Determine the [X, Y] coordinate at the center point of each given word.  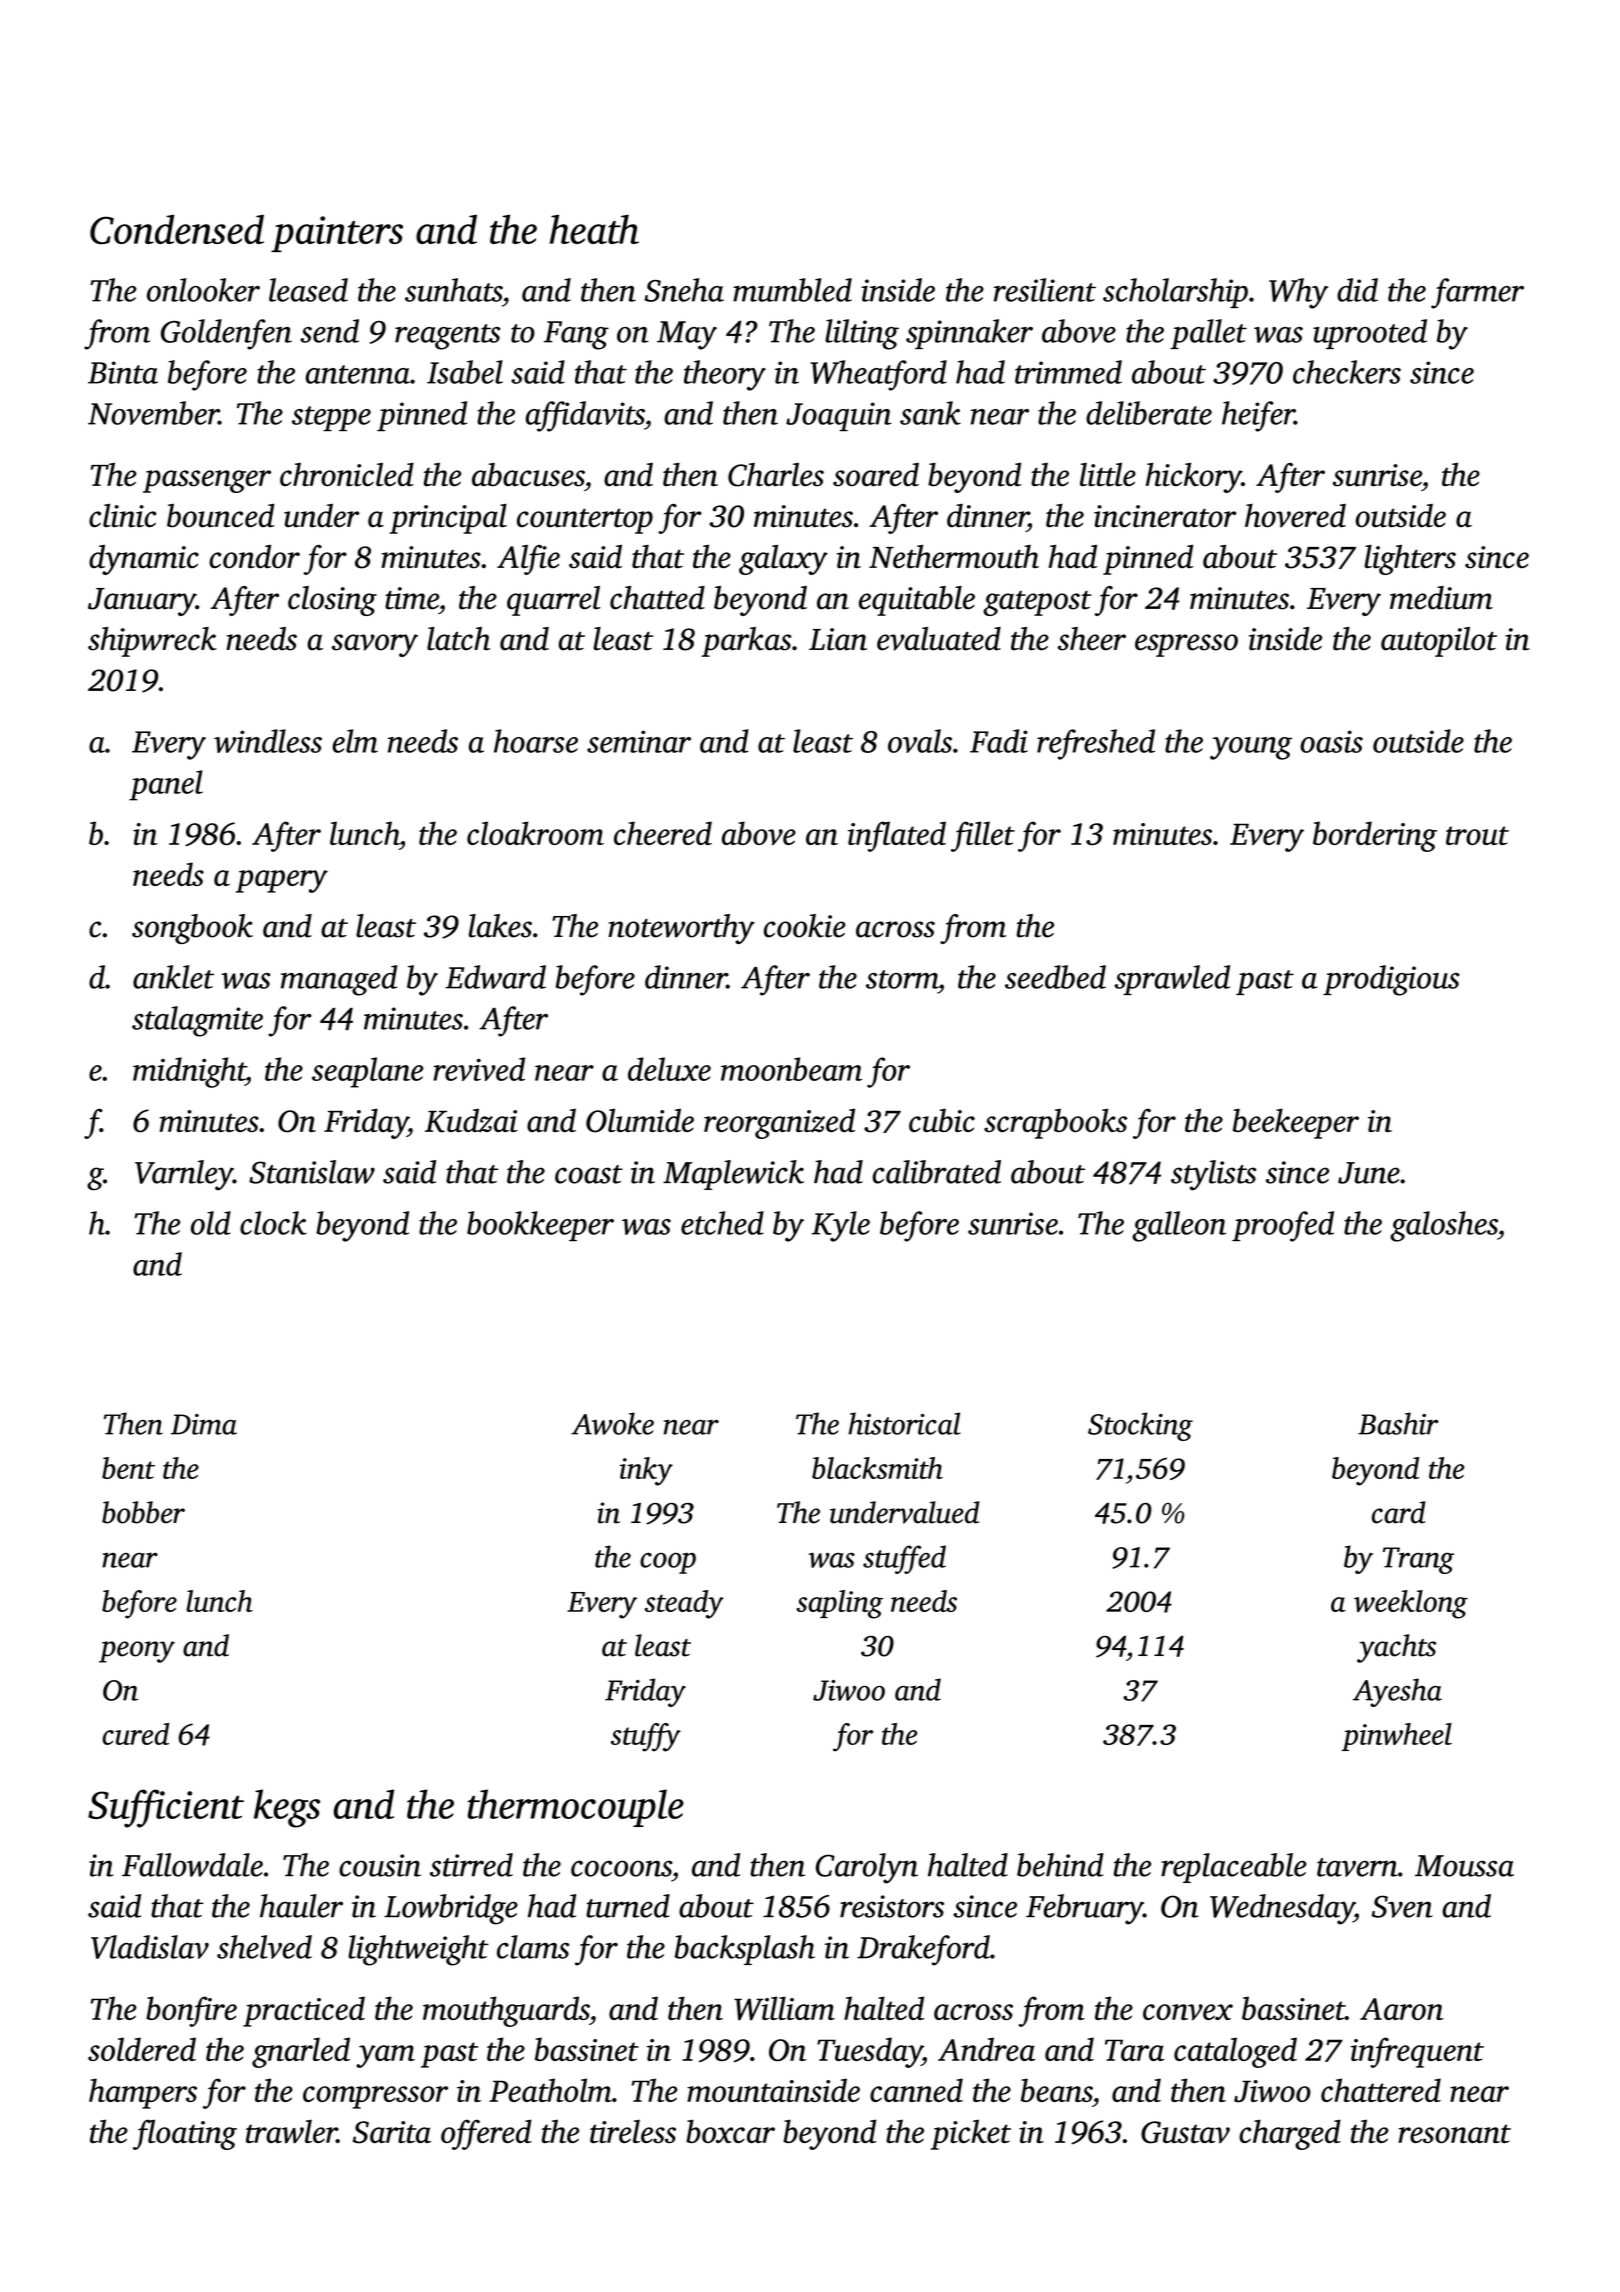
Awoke [612, 1423]
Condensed [177, 229]
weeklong [1411, 1604]
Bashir [1398, 1423]
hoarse [536, 741]
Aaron [1401, 2009]
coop [668, 1563]
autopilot [1439, 642]
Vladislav [150, 1947]
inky [646, 1471]
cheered [663, 833]
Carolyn [867, 1868]
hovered [1295, 516]
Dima [204, 1424]
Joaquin [839, 416]
